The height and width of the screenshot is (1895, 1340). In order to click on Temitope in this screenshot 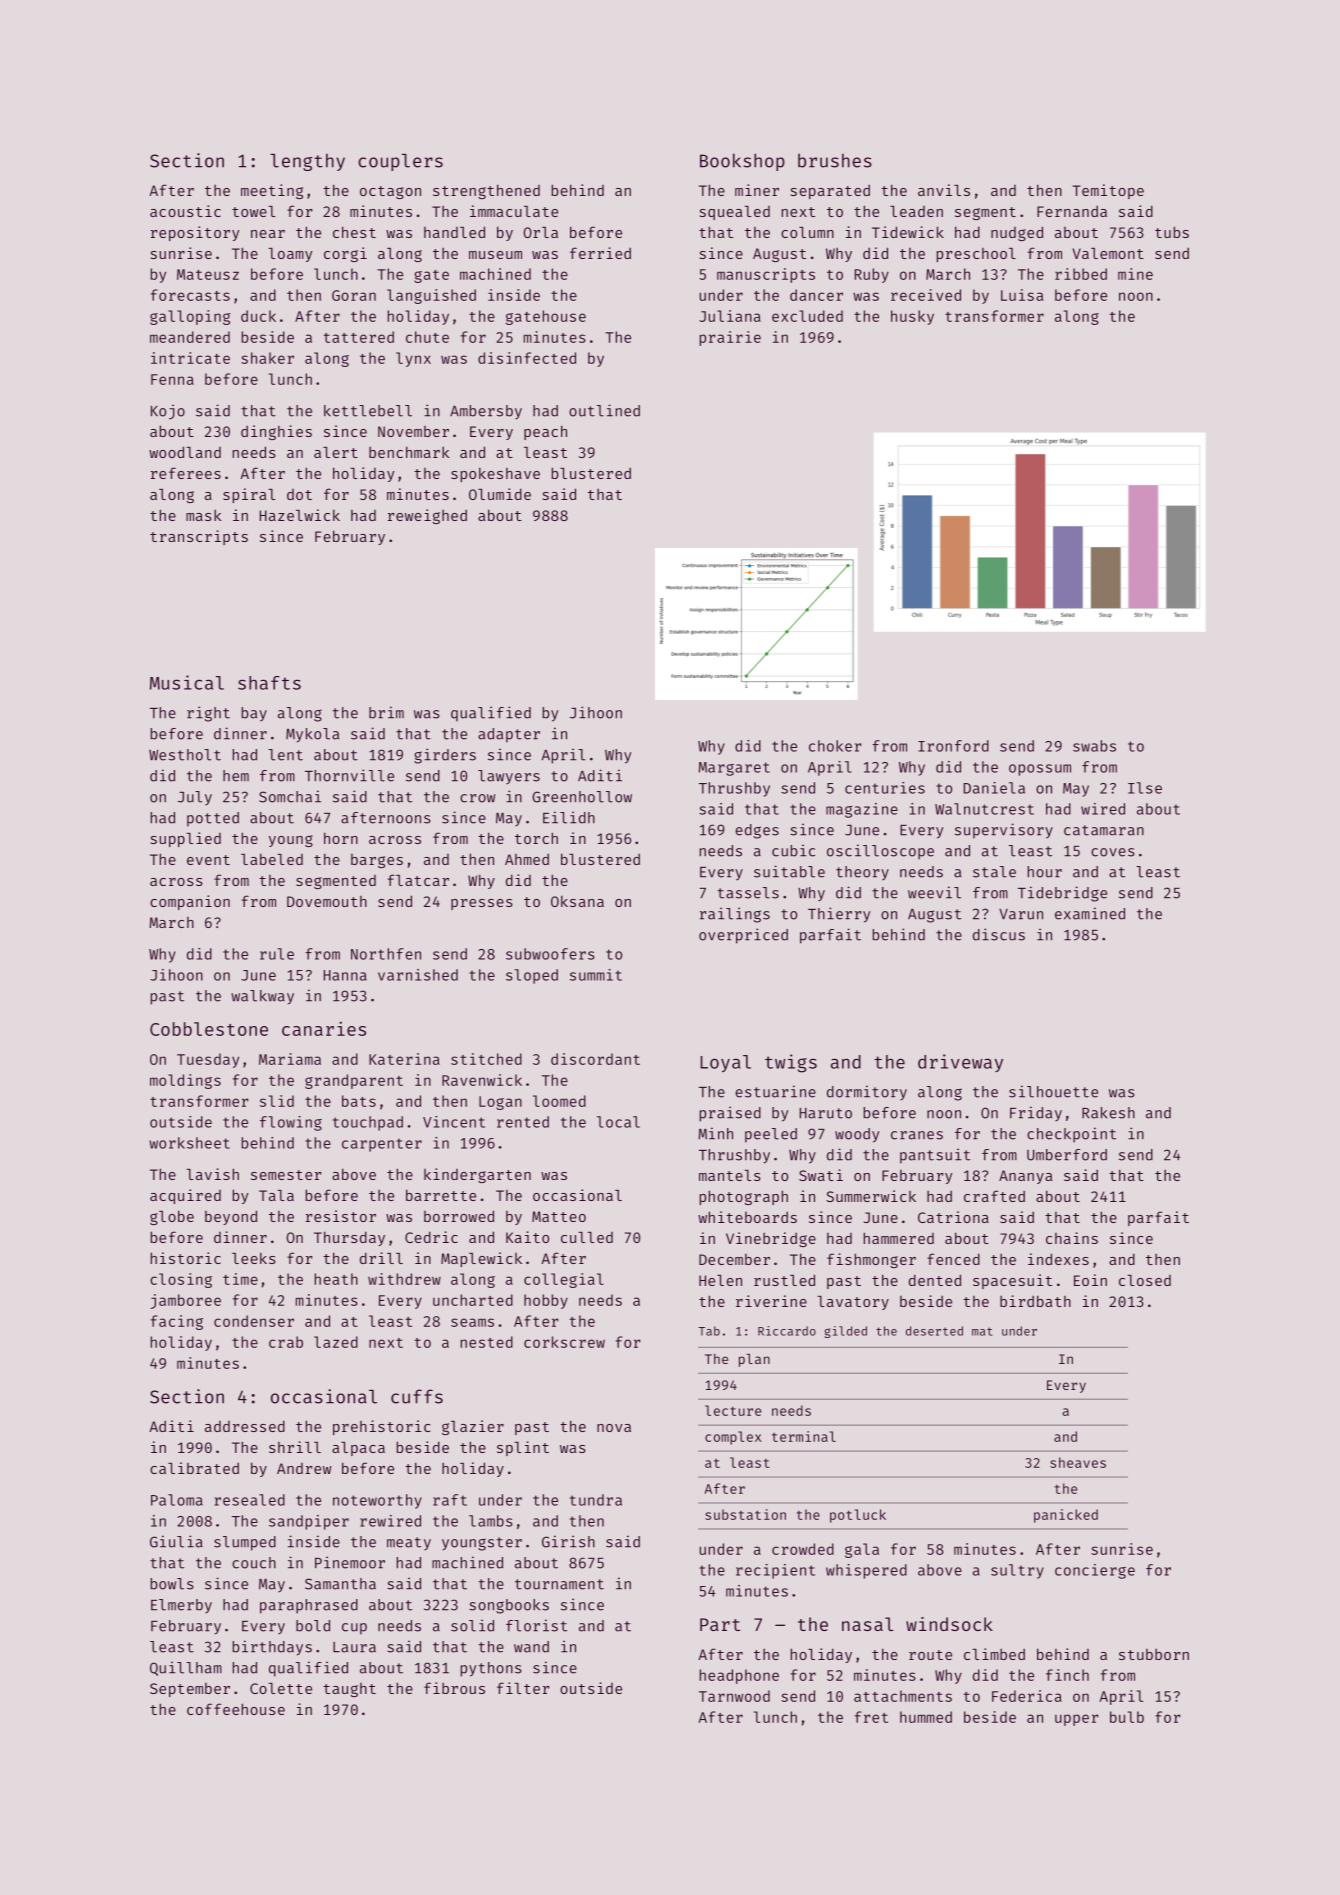, I will do `click(1108, 191)`.
